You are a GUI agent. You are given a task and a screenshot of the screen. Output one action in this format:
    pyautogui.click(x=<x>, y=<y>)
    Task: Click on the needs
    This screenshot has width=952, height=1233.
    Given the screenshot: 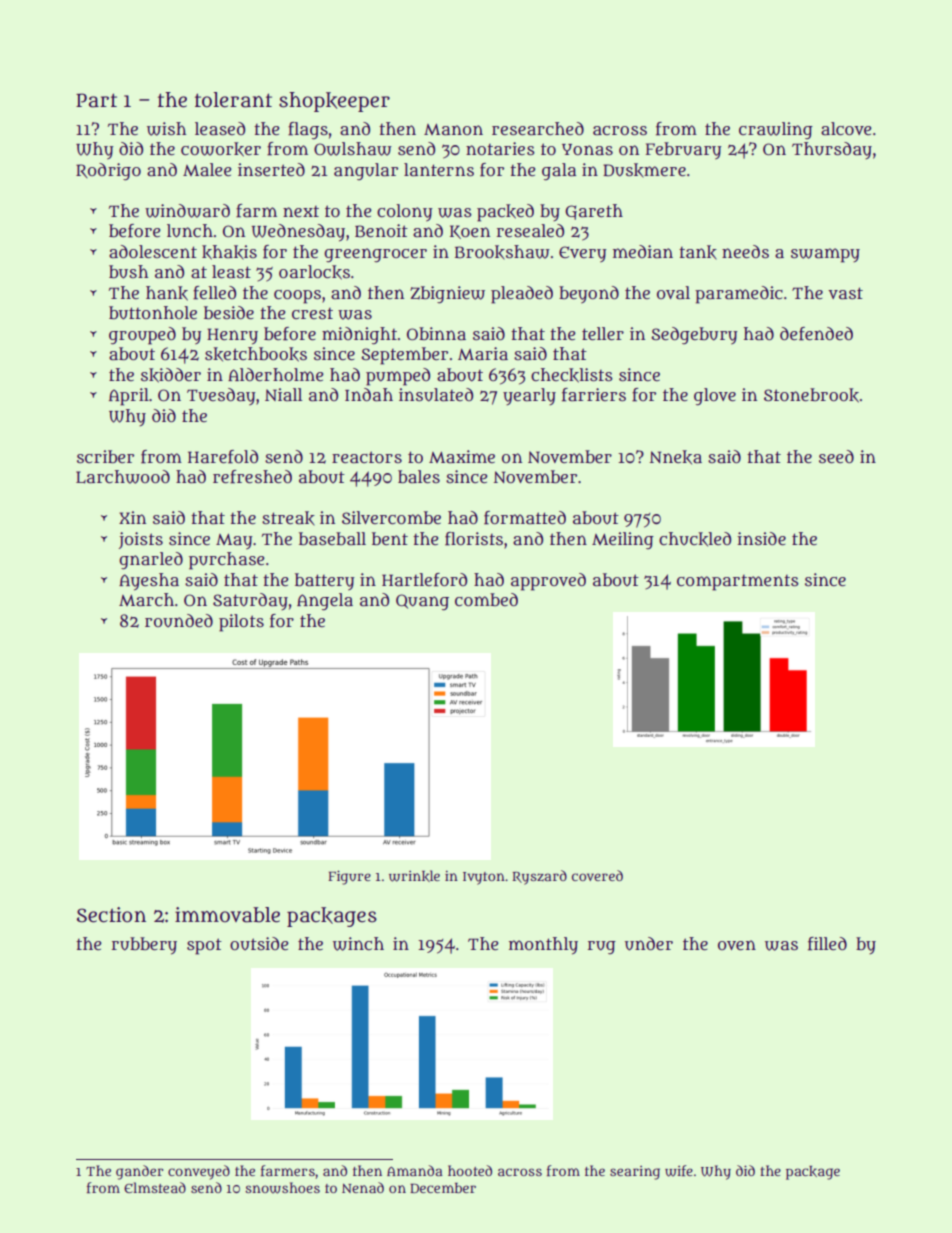 What is the action you would take?
    pyautogui.click(x=745, y=251)
